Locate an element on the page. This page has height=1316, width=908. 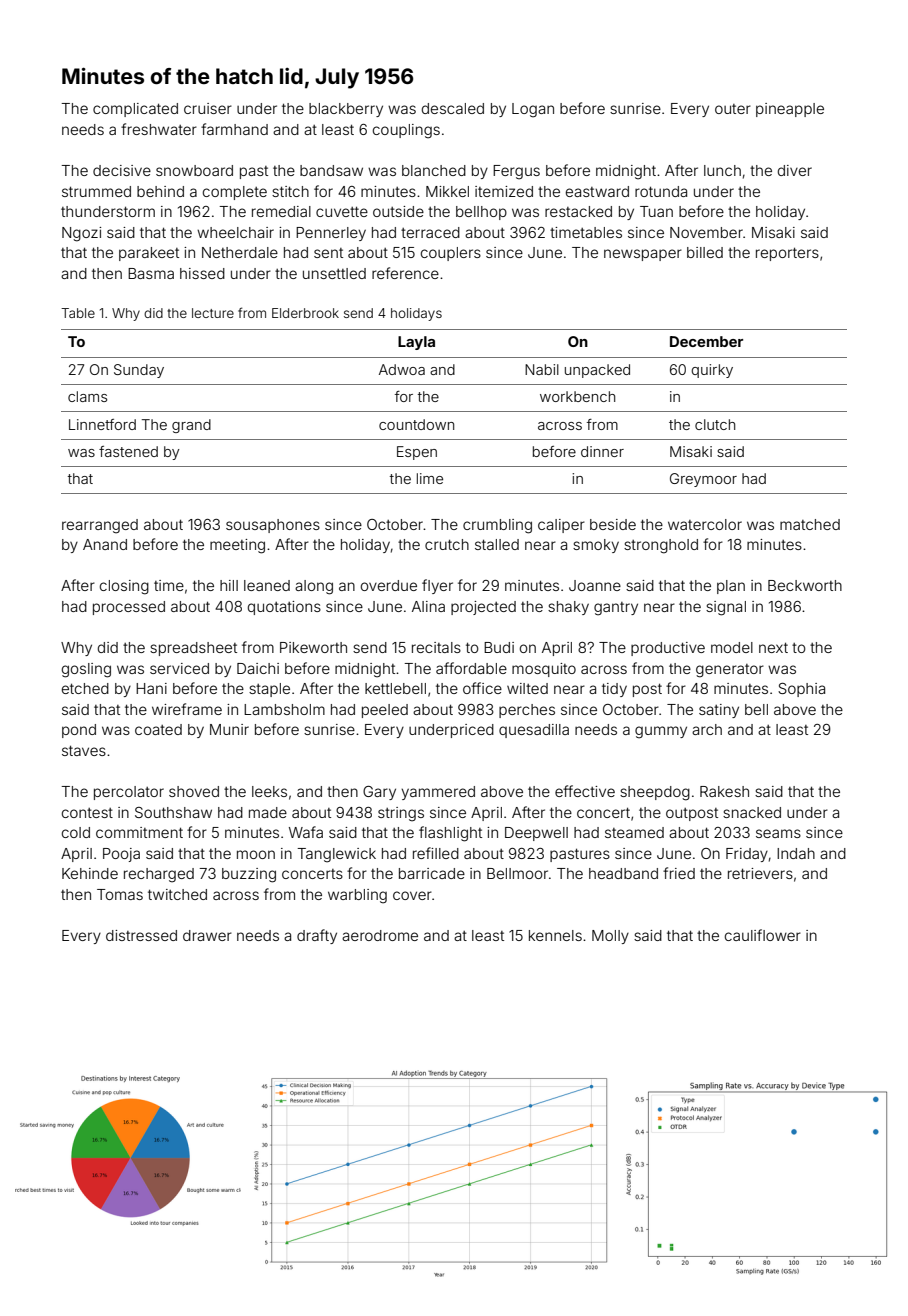
retrievers is located at coordinates (760, 873).
